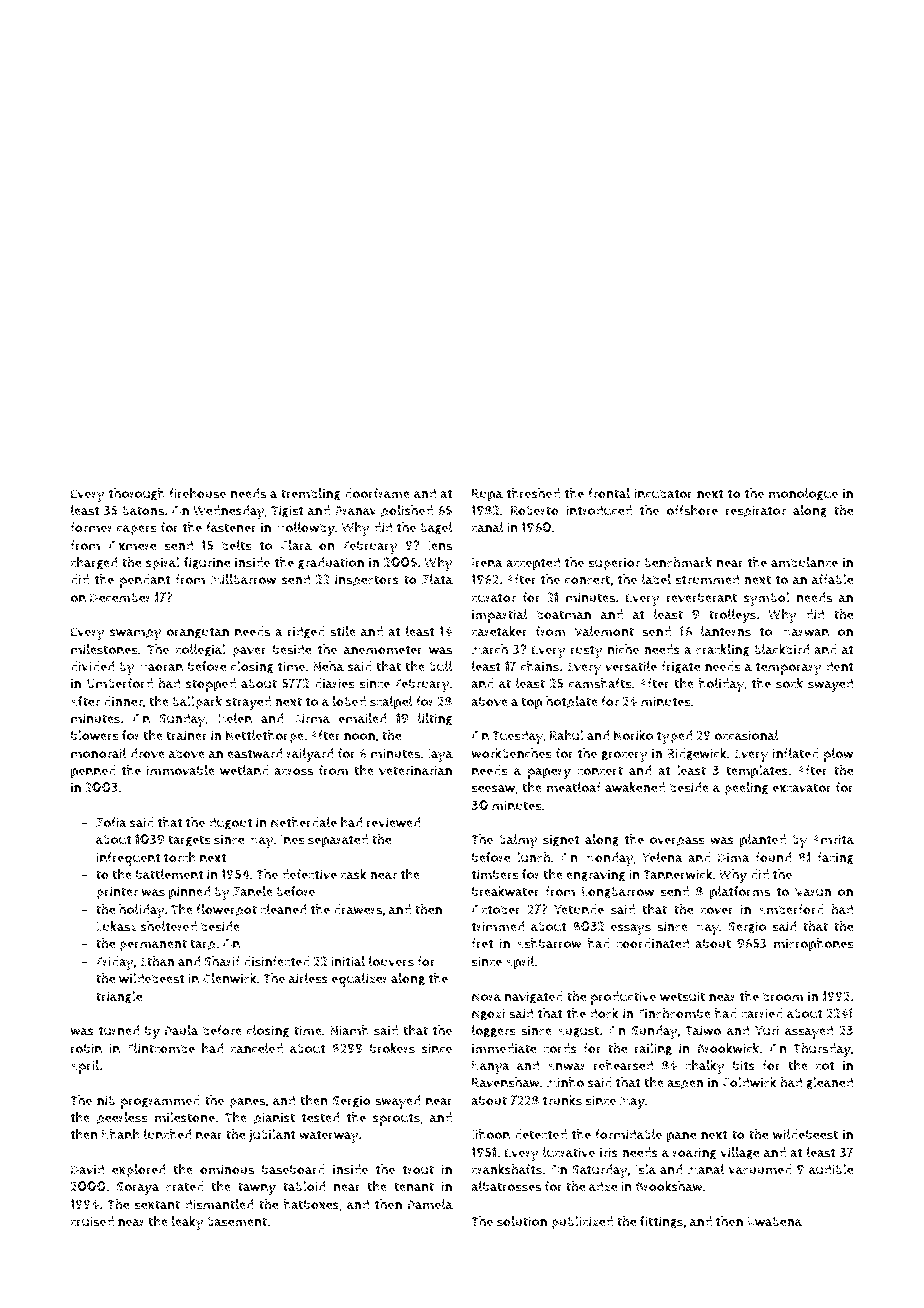  What do you see at coordinates (567, 735) in the document?
I see `Rahul` at bounding box center [567, 735].
